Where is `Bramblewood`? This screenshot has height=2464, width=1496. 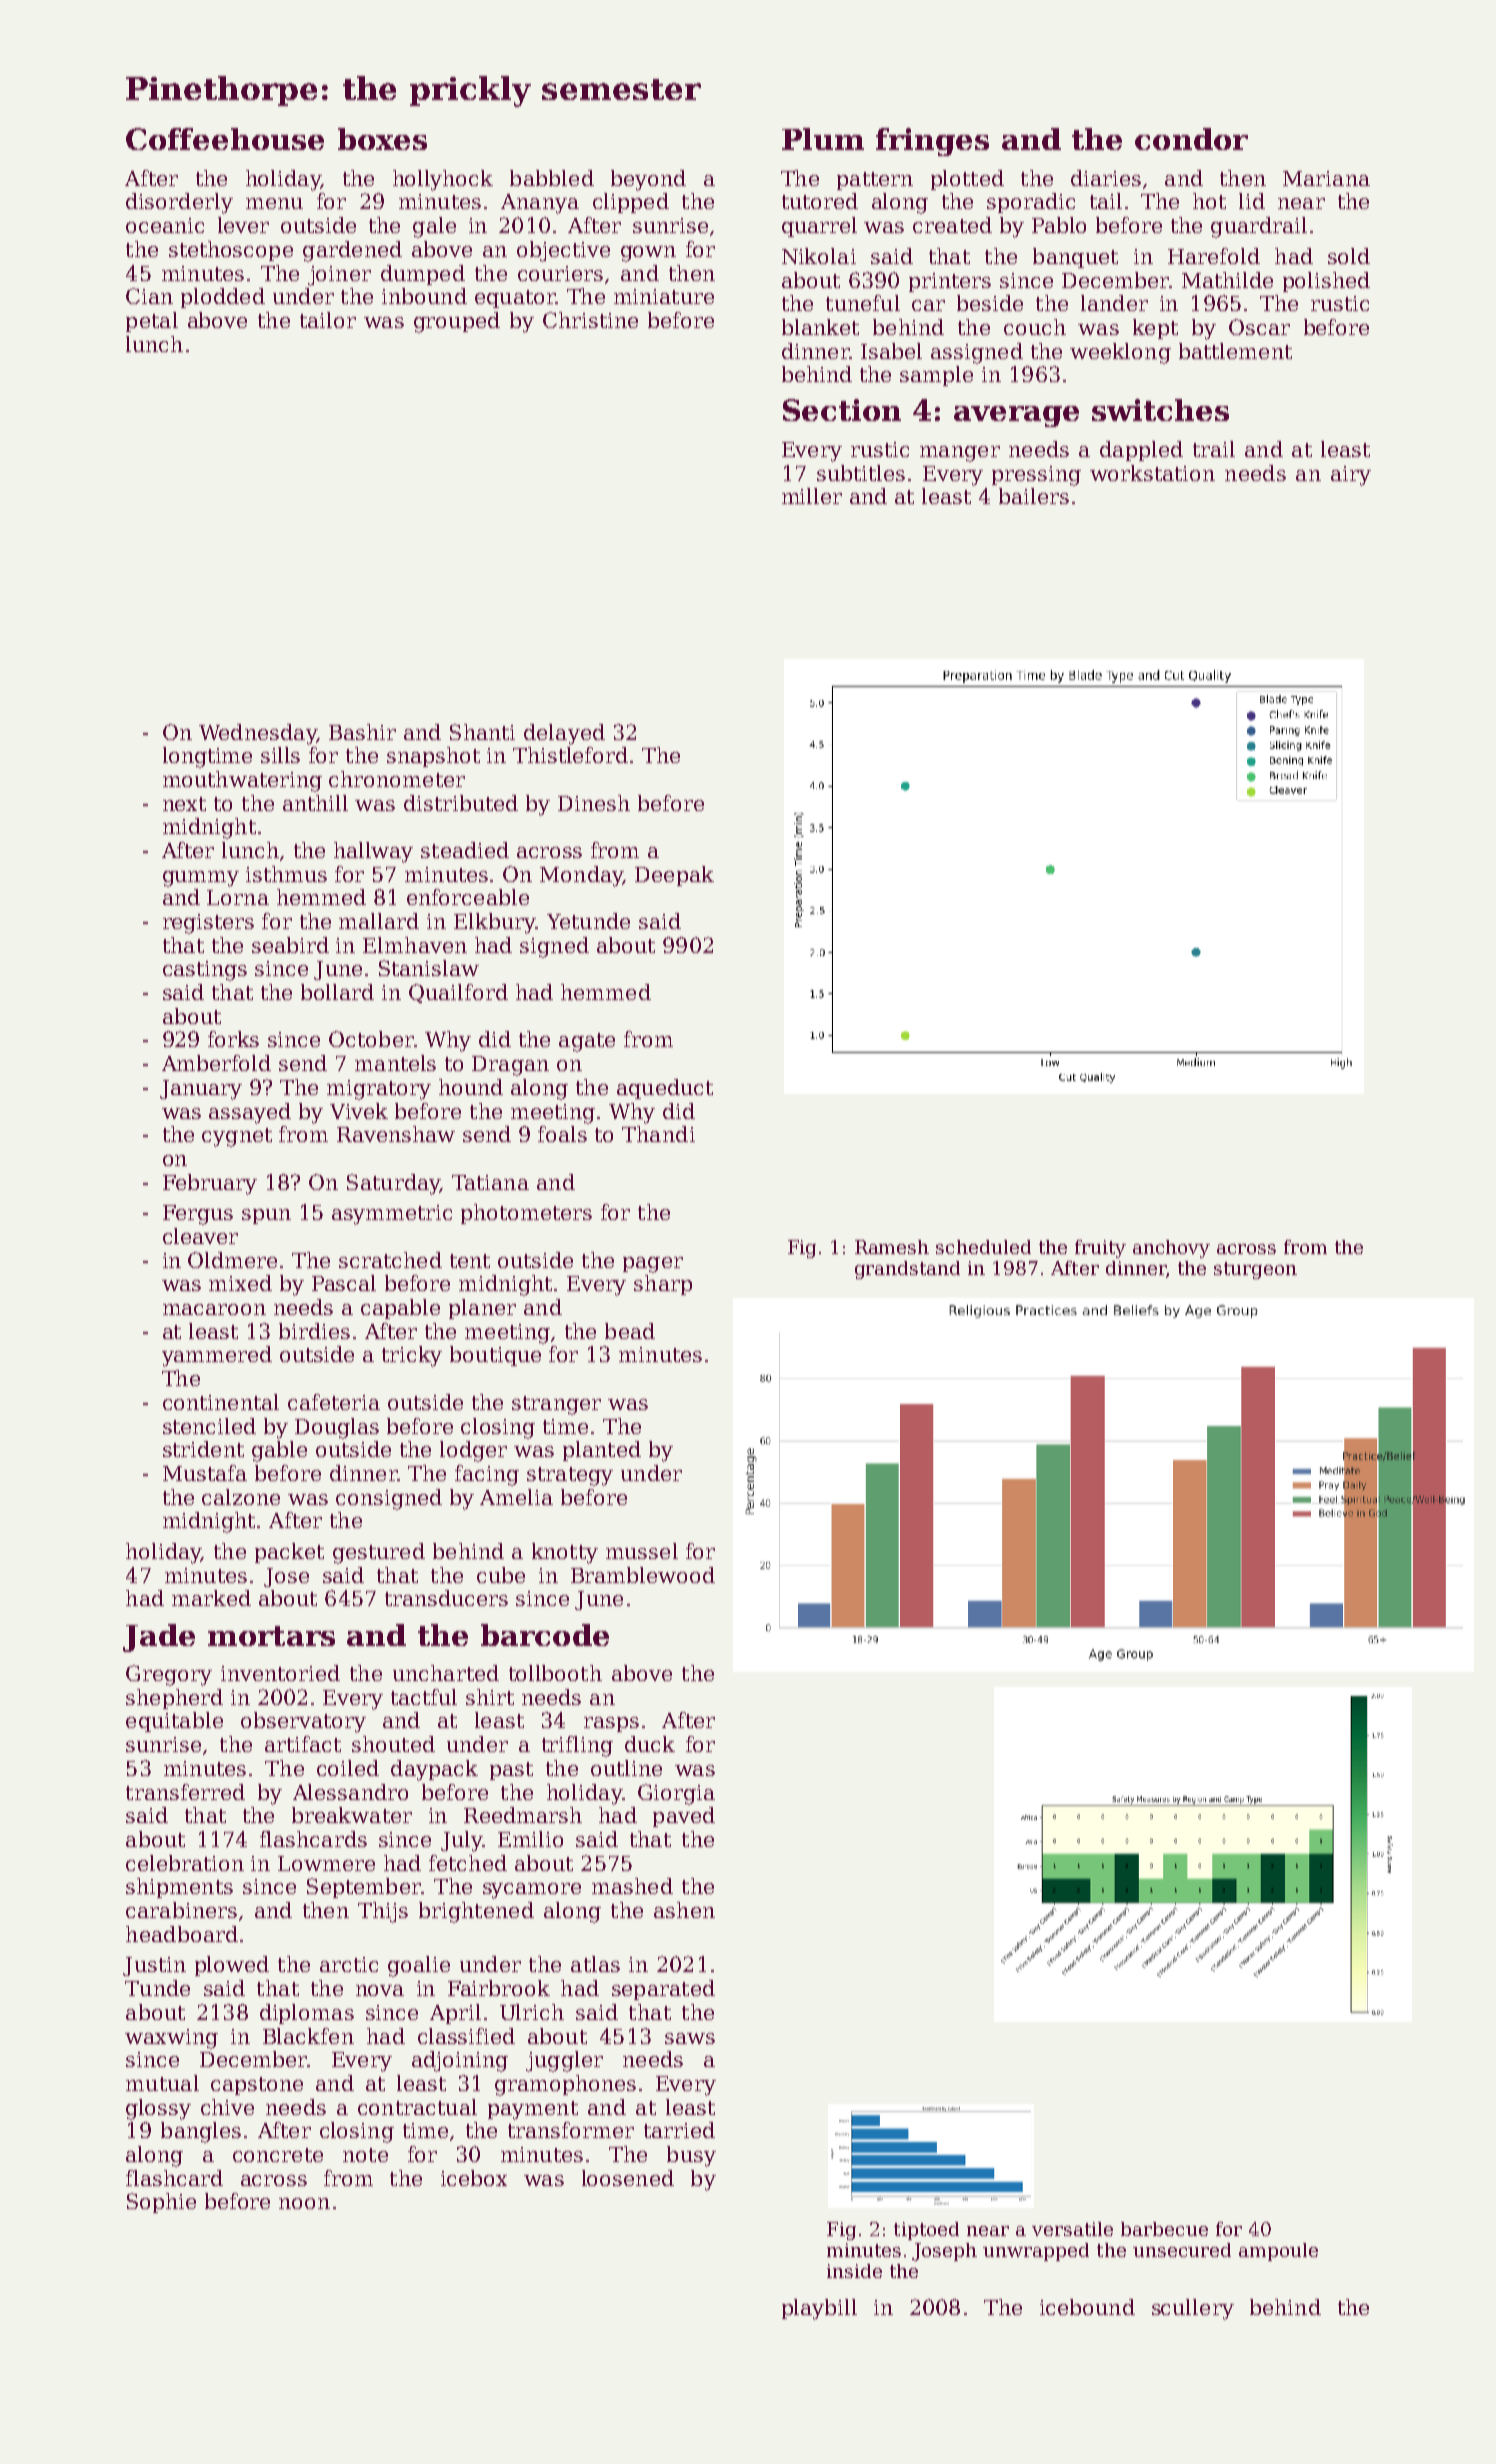
Bramblewood is located at coordinates (643, 1575).
